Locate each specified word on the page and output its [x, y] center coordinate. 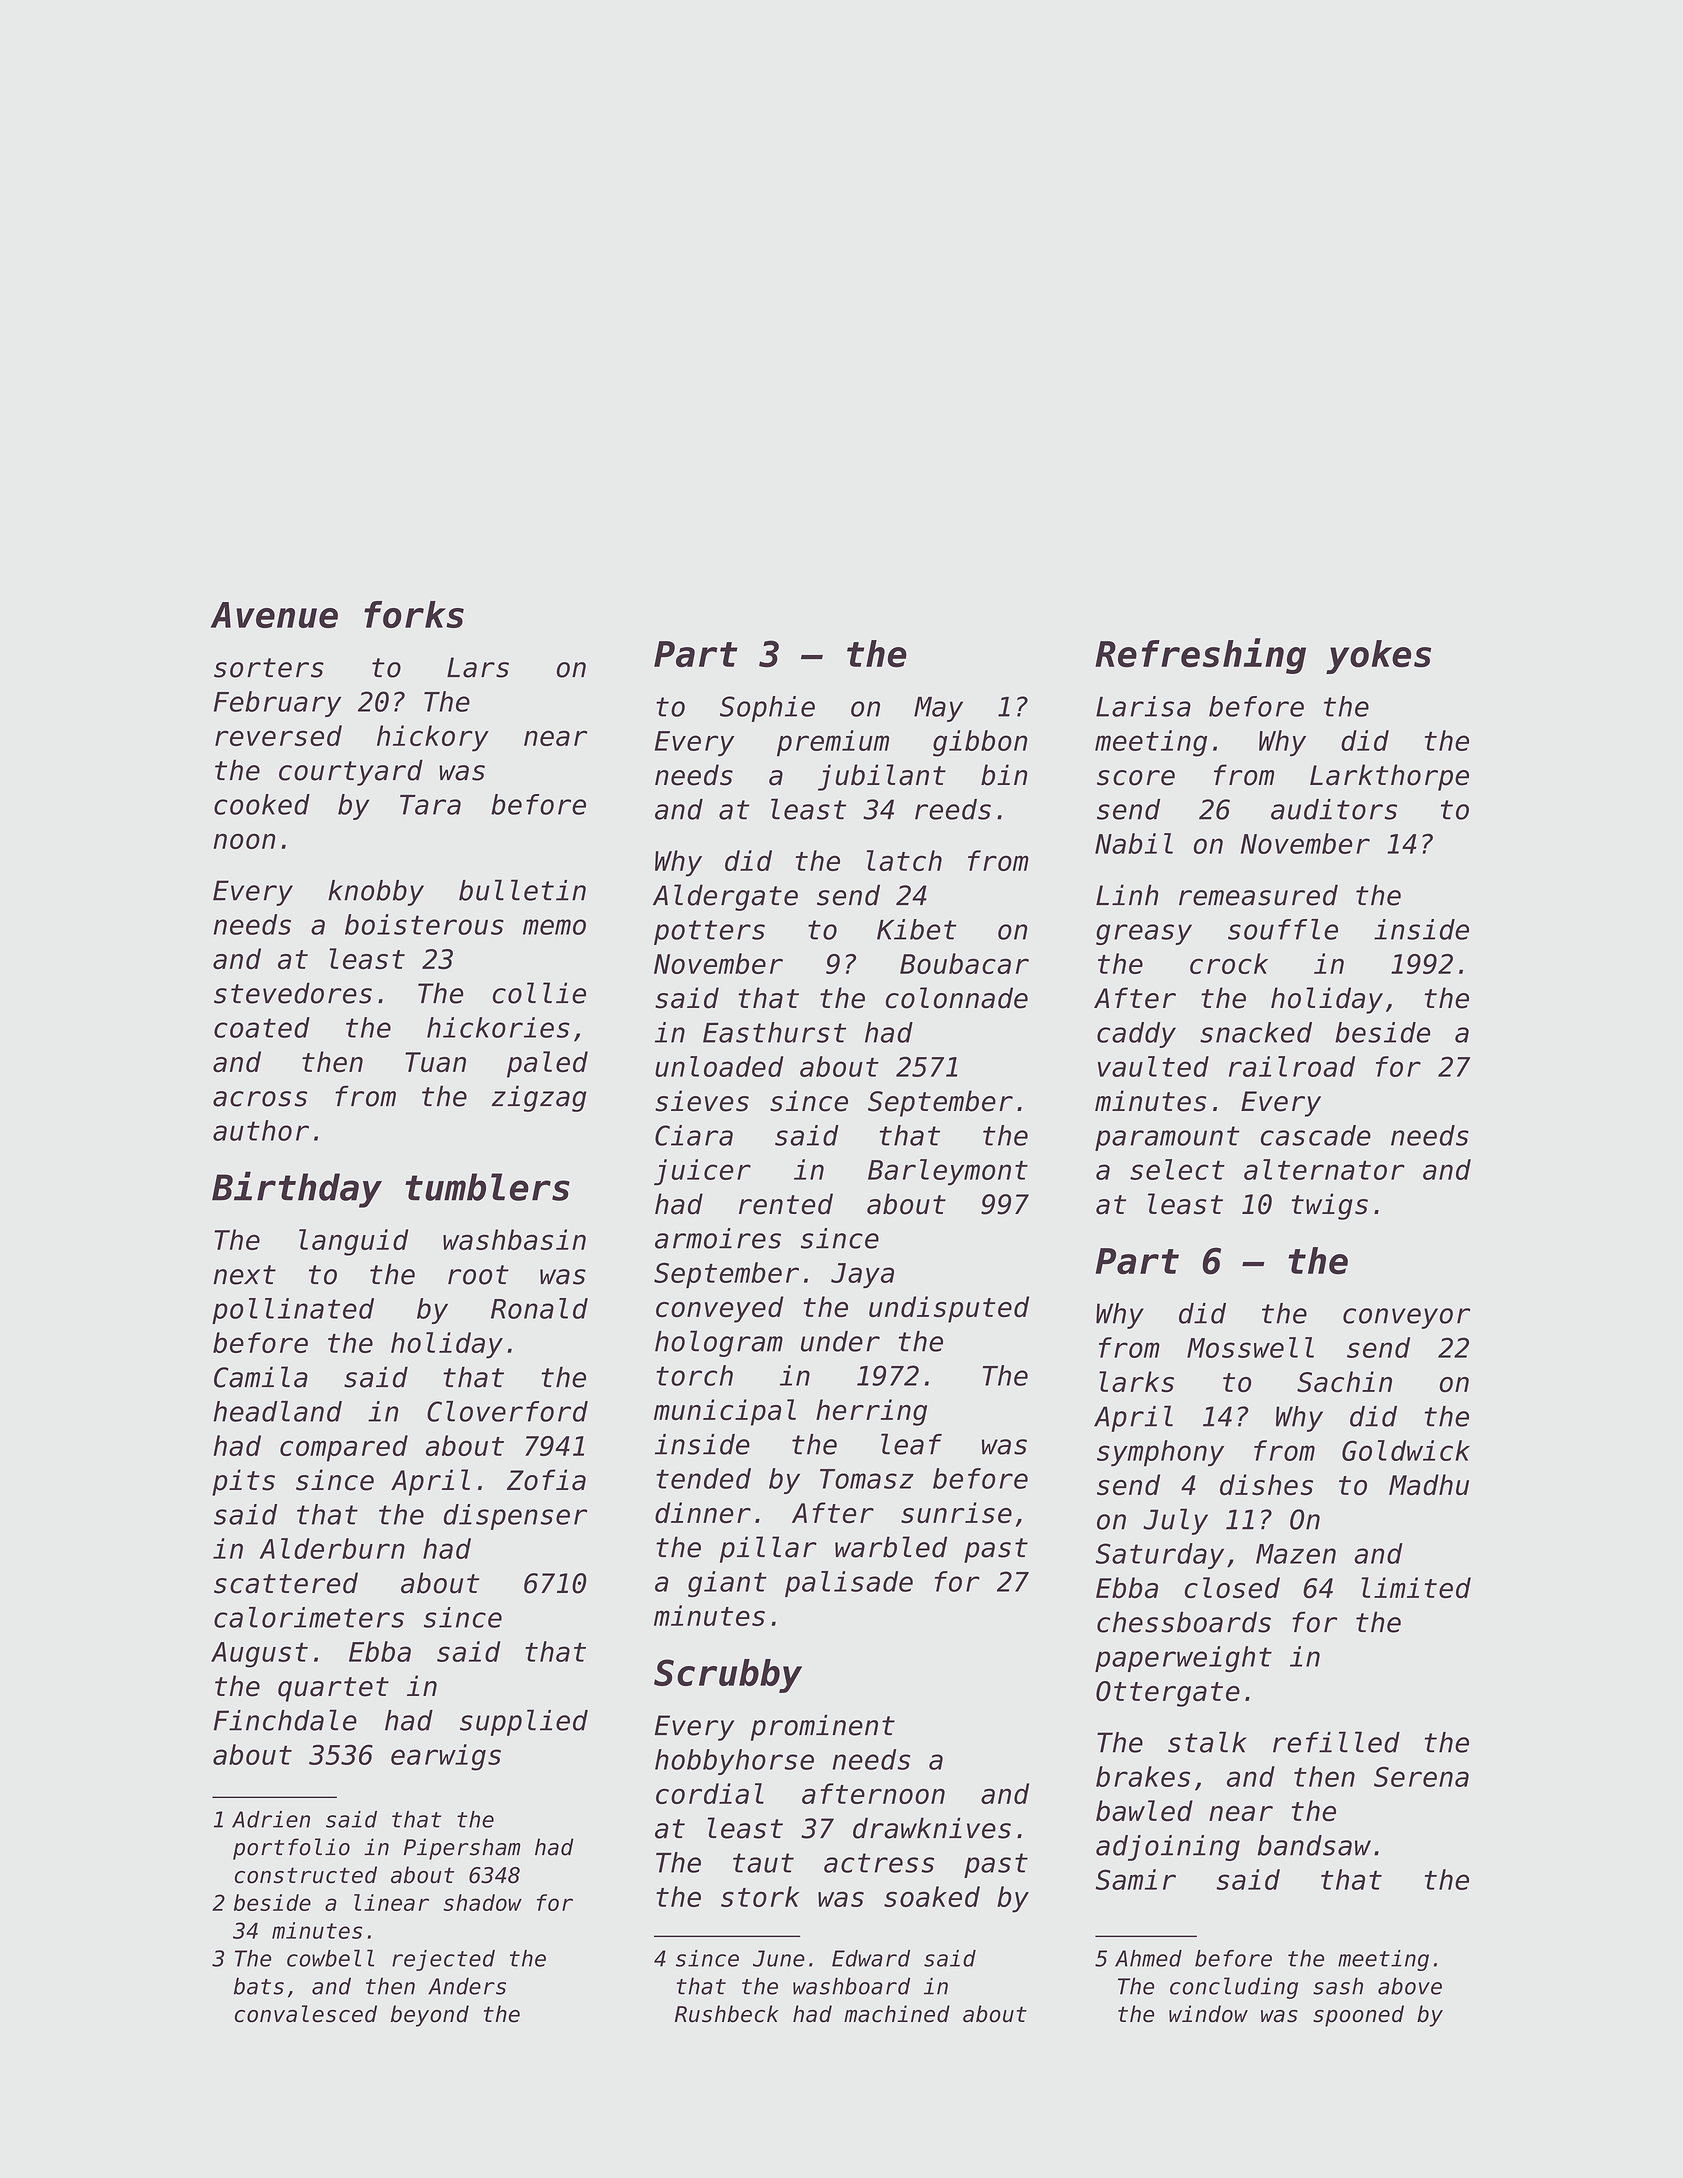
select [1177, 1169]
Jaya [862, 1275]
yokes [1378, 657]
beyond [430, 2016]
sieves [702, 1101]
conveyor [1407, 1318]
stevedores [293, 993]
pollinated [293, 1311]
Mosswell [1250, 1347]
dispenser [515, 1517]
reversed [278, 735]
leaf [911, 1444]
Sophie [767, 709]
